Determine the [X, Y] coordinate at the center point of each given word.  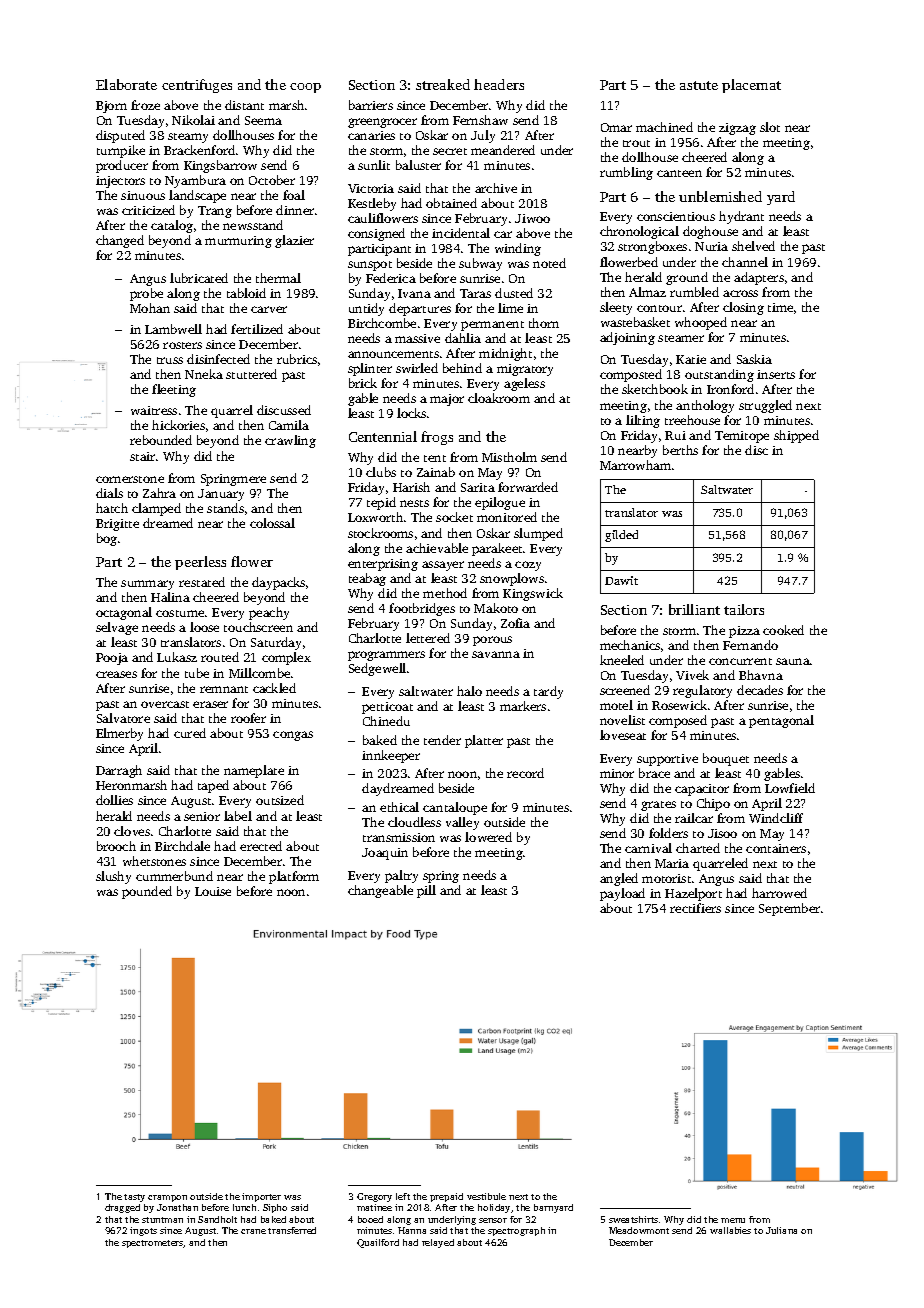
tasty [134, 1198]
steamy [188, 138]
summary [147, 585]
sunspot [370, 266]
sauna [793, 661]
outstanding [719, 375]
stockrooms [380, 533]
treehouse [692, 420]
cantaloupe [455, 808]
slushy [113, 877]
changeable [380, 891]
